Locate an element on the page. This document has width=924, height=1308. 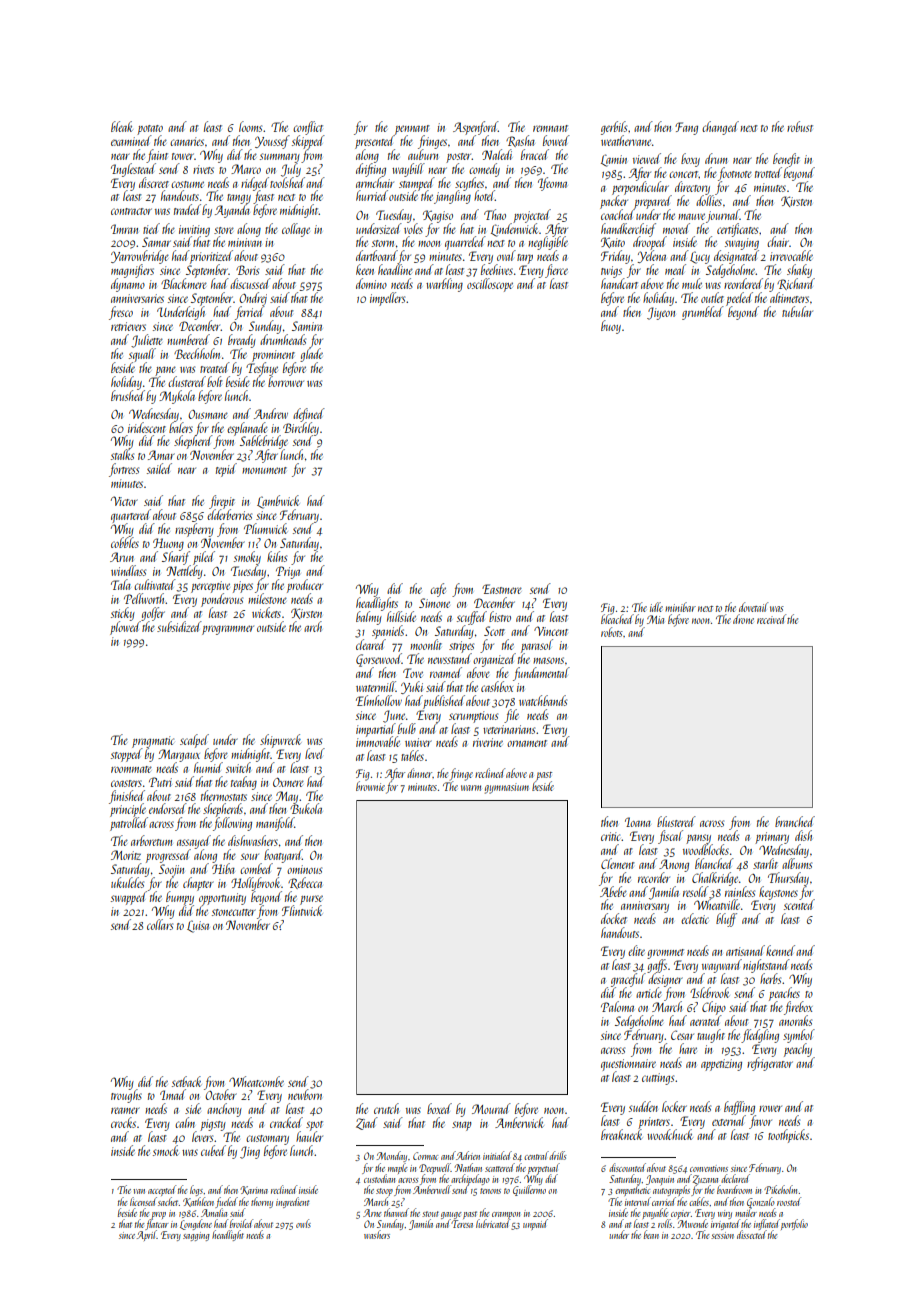
subsidized is located at coordinates (179, 626).
